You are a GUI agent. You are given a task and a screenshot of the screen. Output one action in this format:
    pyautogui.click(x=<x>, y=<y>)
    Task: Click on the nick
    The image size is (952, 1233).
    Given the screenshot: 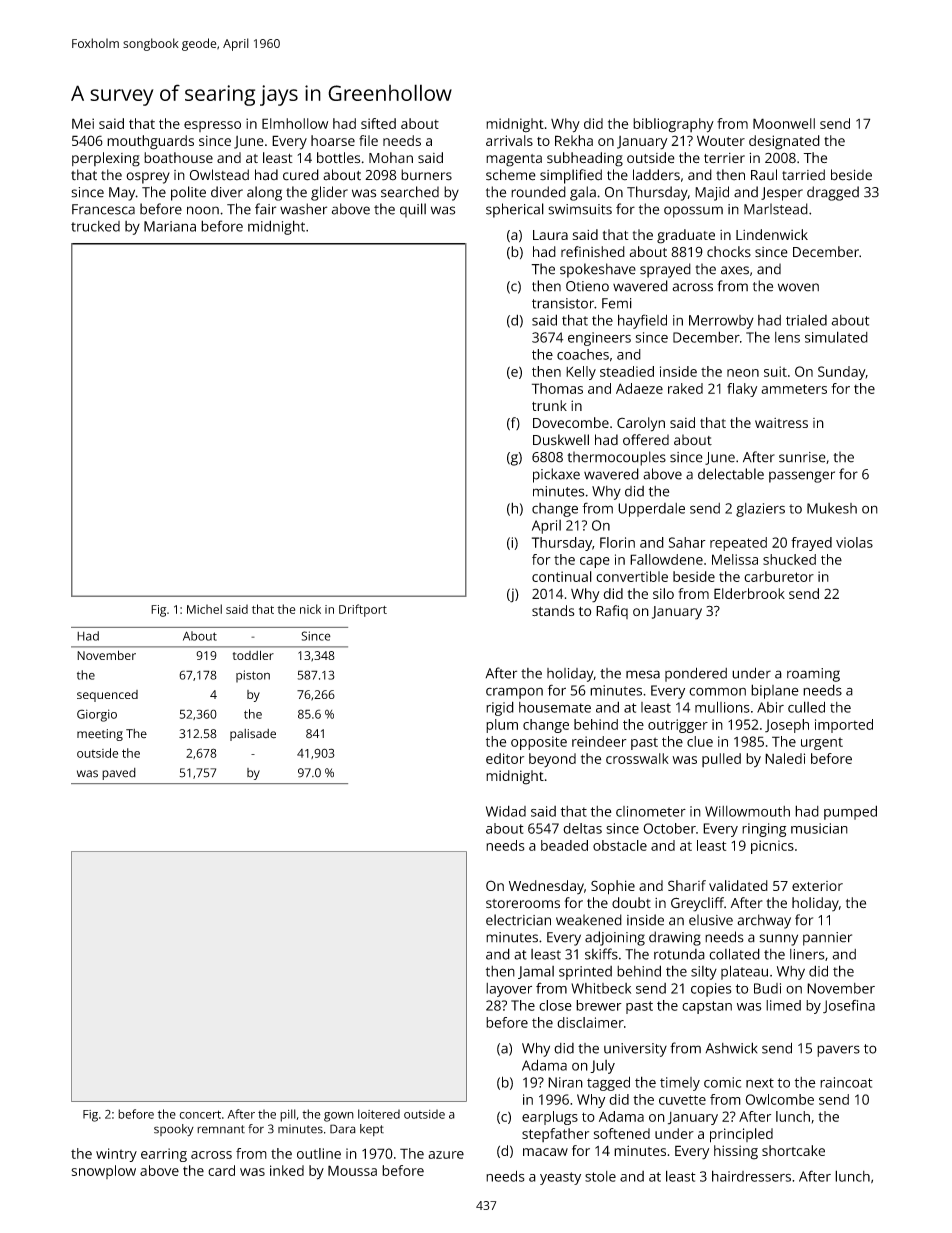 What is the action you would take?
    pyautogui.click(x=310, y=609)
